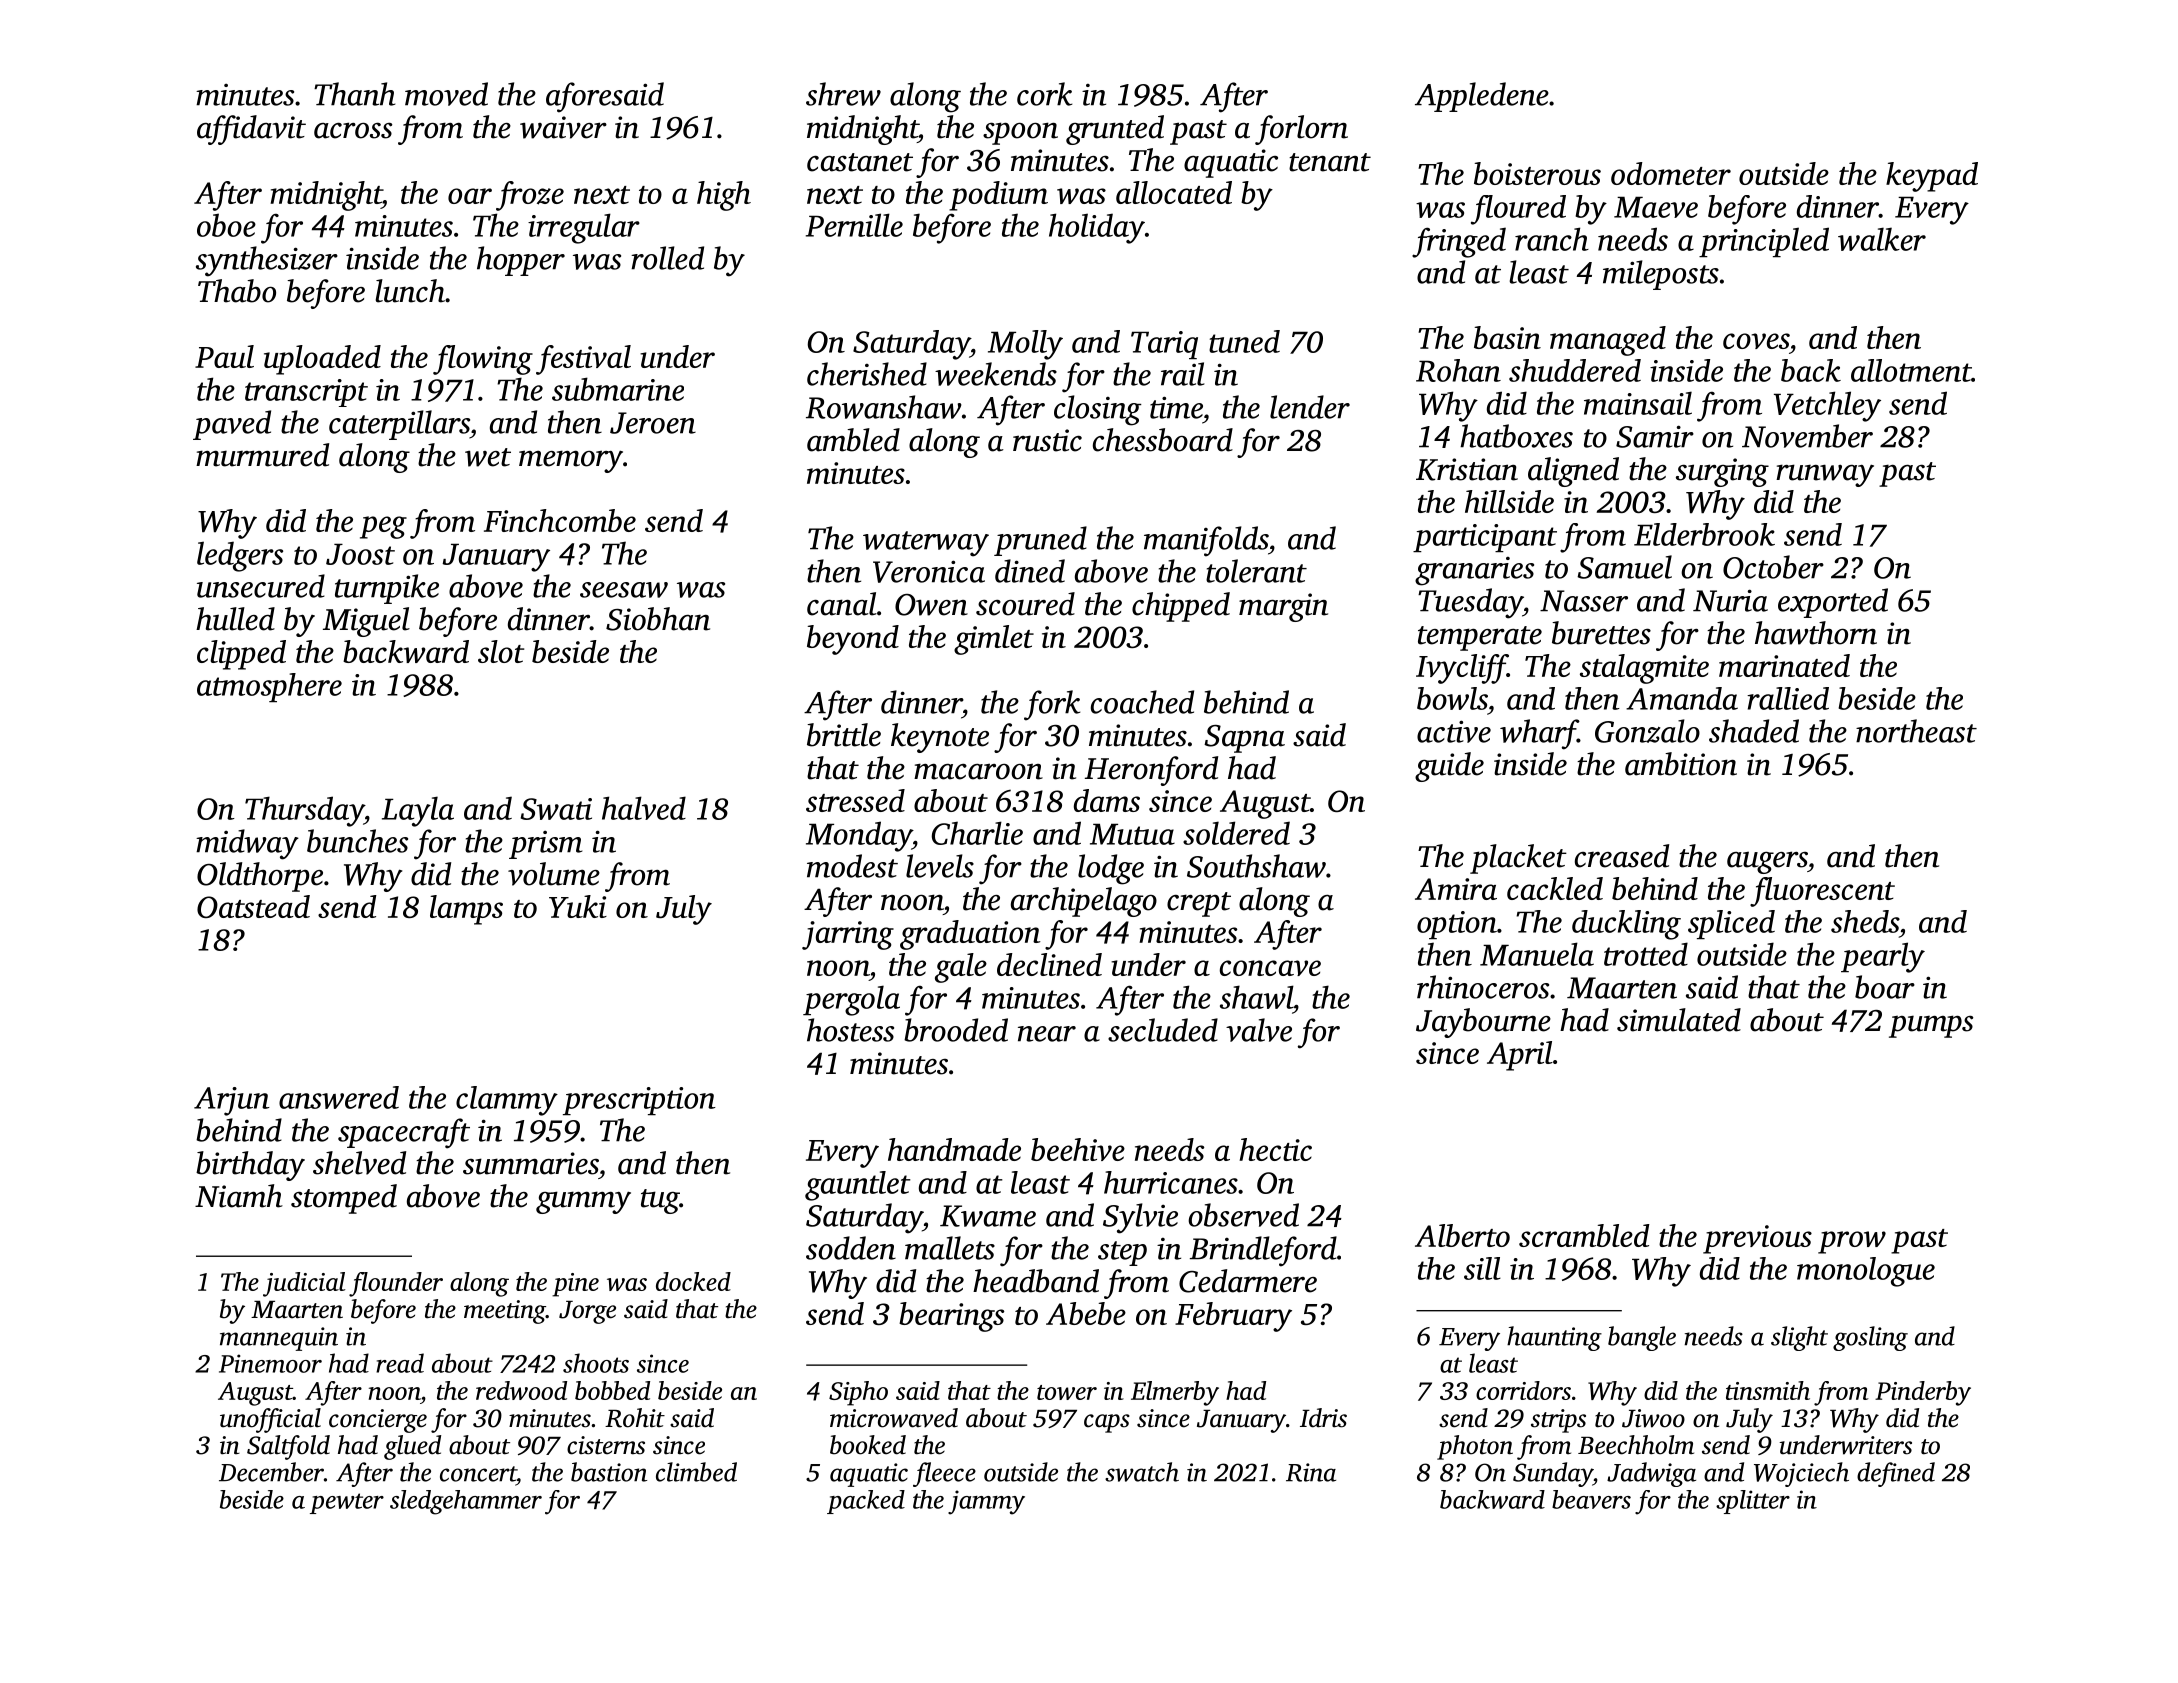 The height and width of the image is (1683, 2178). I want to click on splitter, so click(1753, 1502).
